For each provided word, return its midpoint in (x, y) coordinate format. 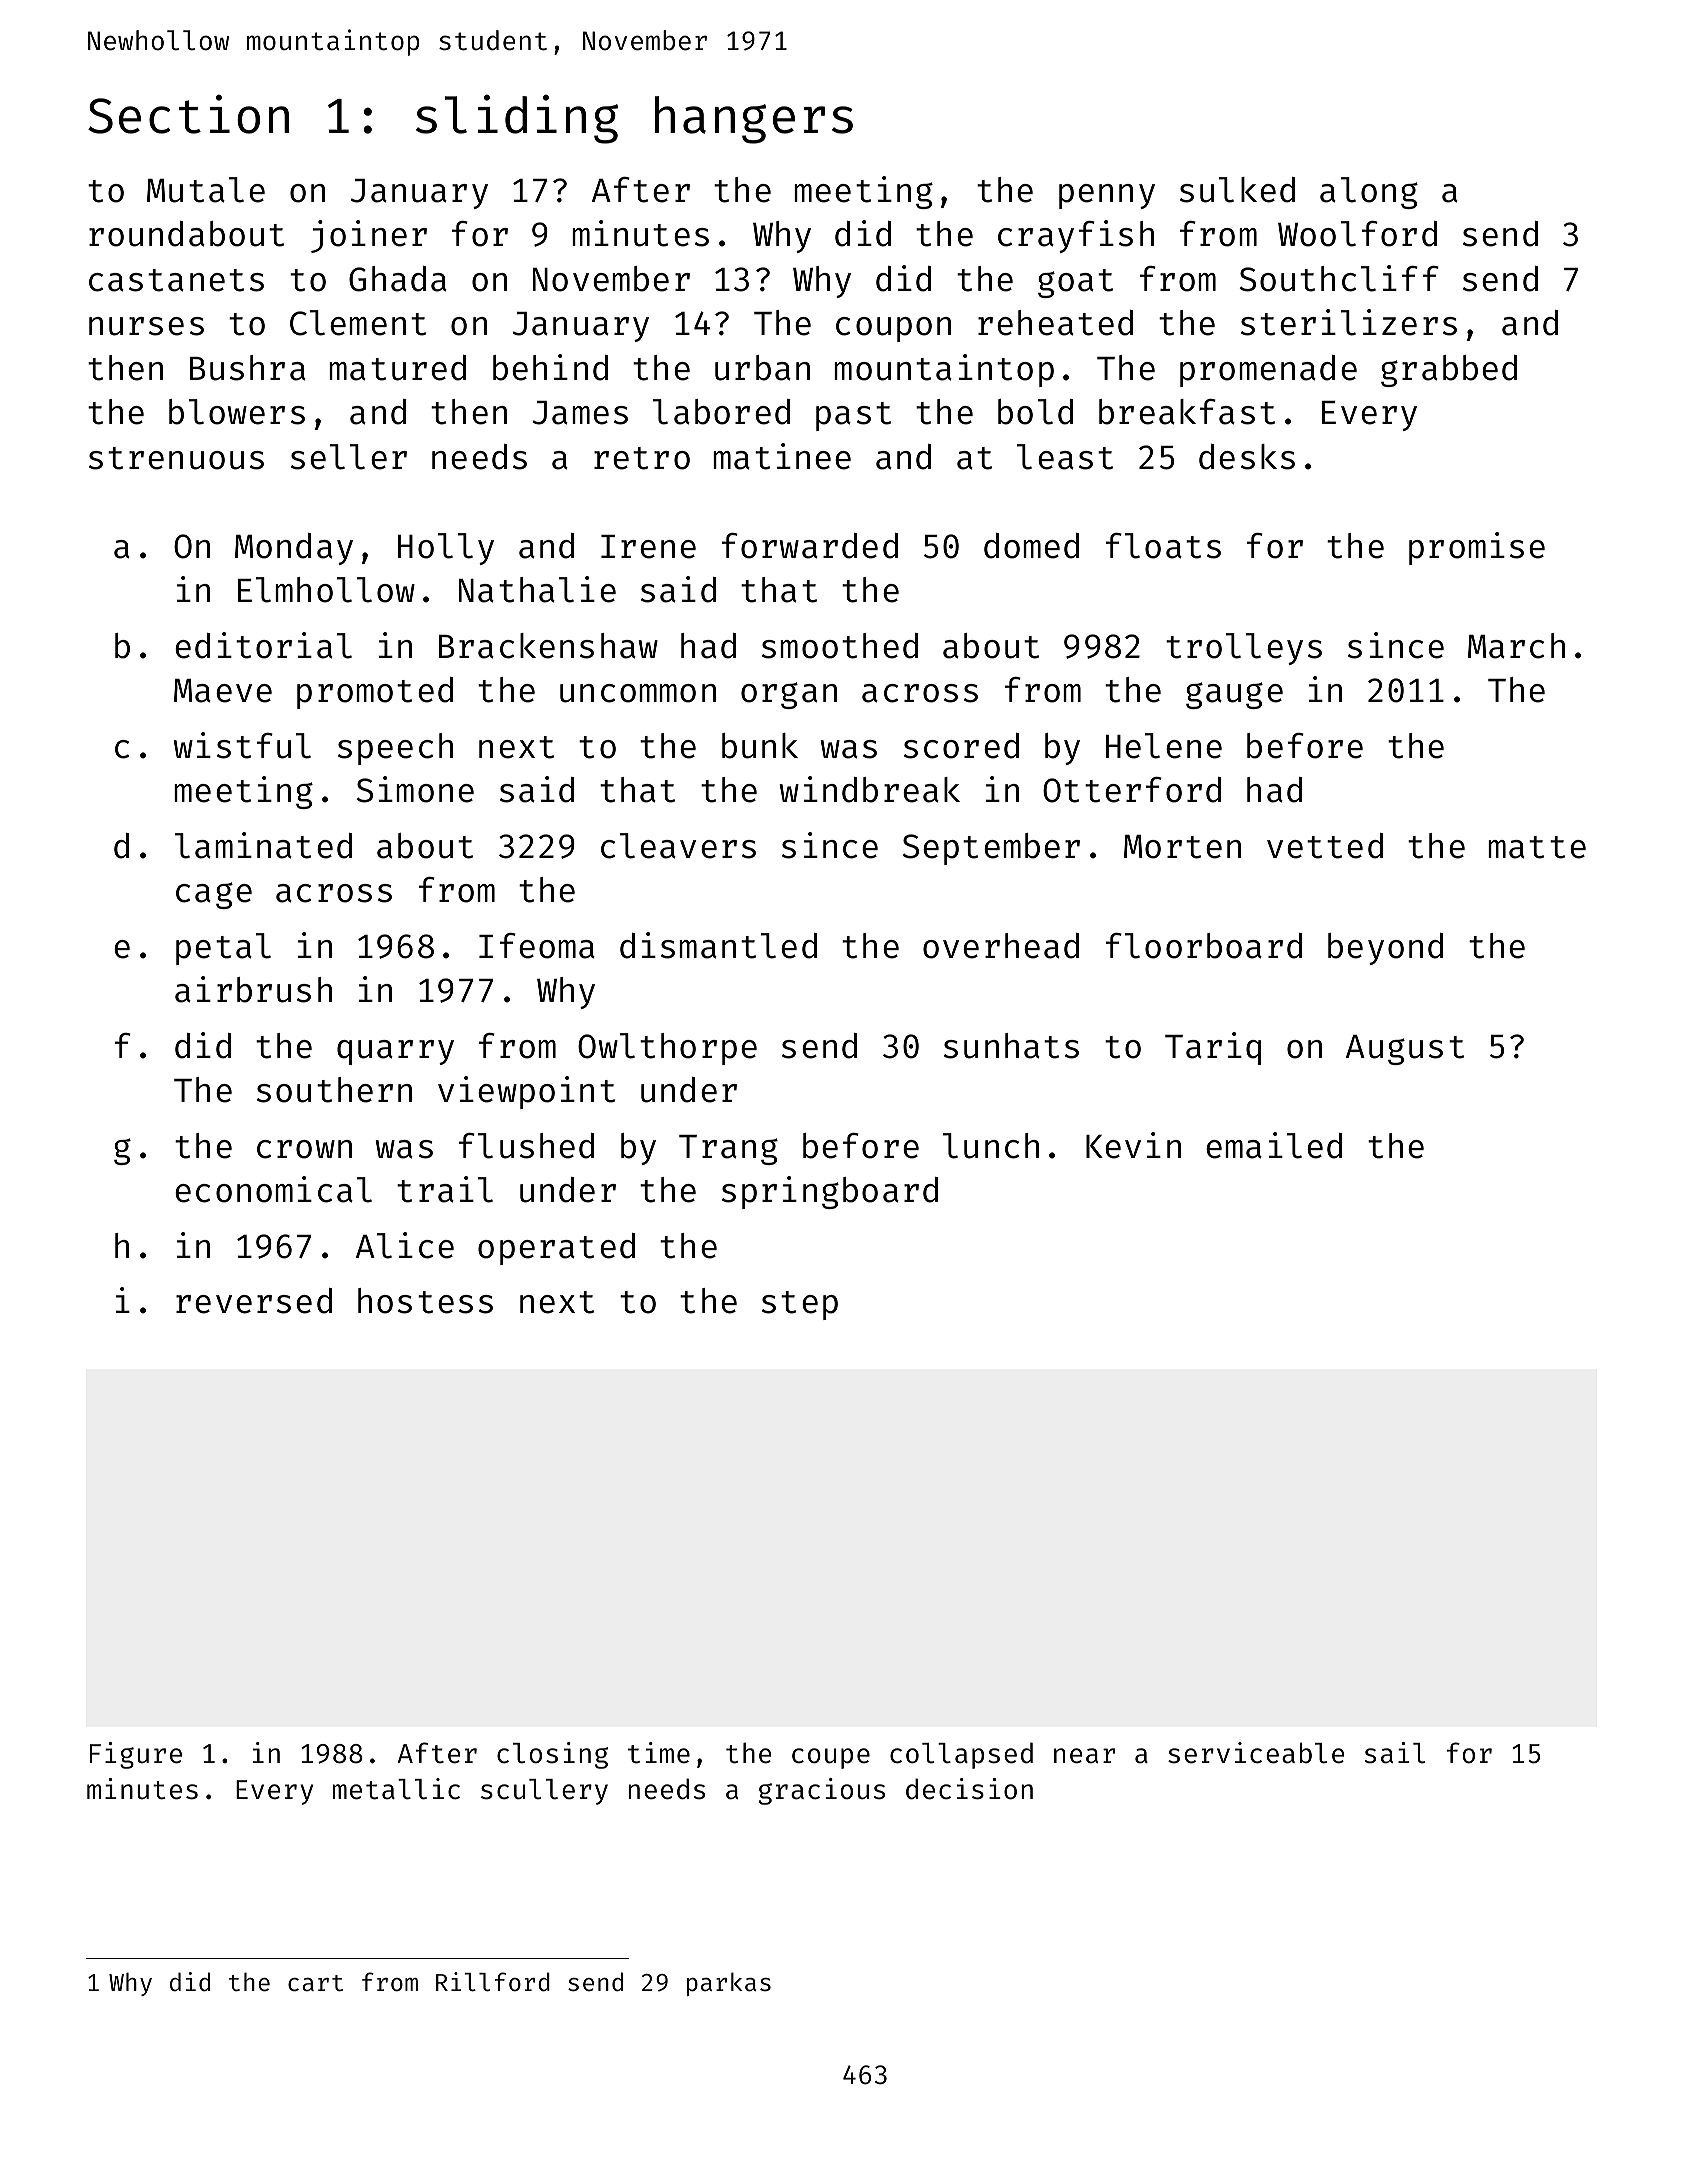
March (1516, 646)
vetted (1325, 846)
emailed (1274, 1145)
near (1084, 1756)
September (991, 849)
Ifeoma (537, 946)
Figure (135, 1755)
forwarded (810, 546)
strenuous (176, 458)
